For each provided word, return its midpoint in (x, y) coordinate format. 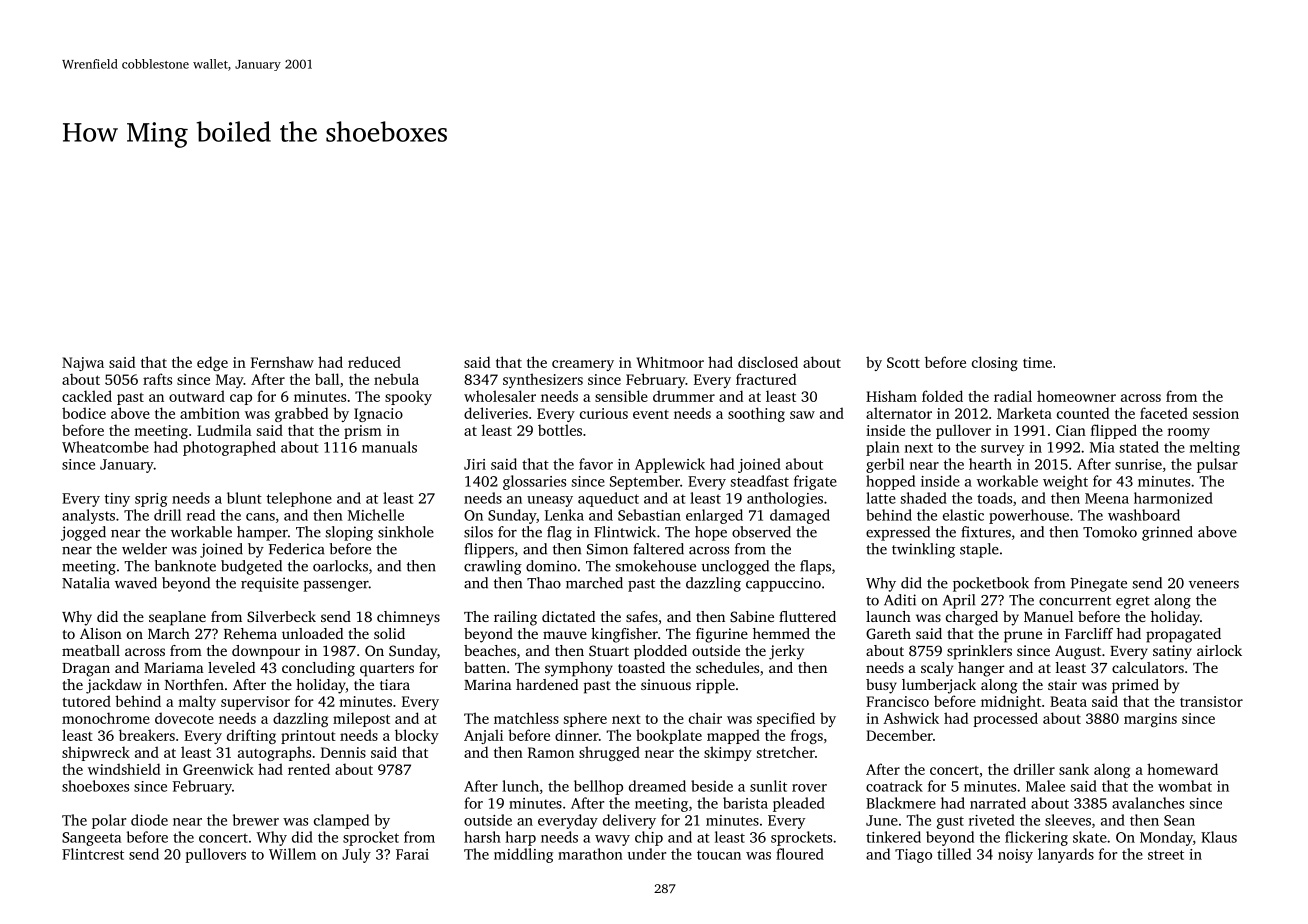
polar (109, 821)
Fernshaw (282, 362)
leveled (231, 667)
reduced (374, 362)
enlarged (714, 516)
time (1037, 362)
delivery (629, 821)
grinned (1167, 533)
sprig (151, 500)
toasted (641, 667)
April (959, 601)
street (1166, 855)
